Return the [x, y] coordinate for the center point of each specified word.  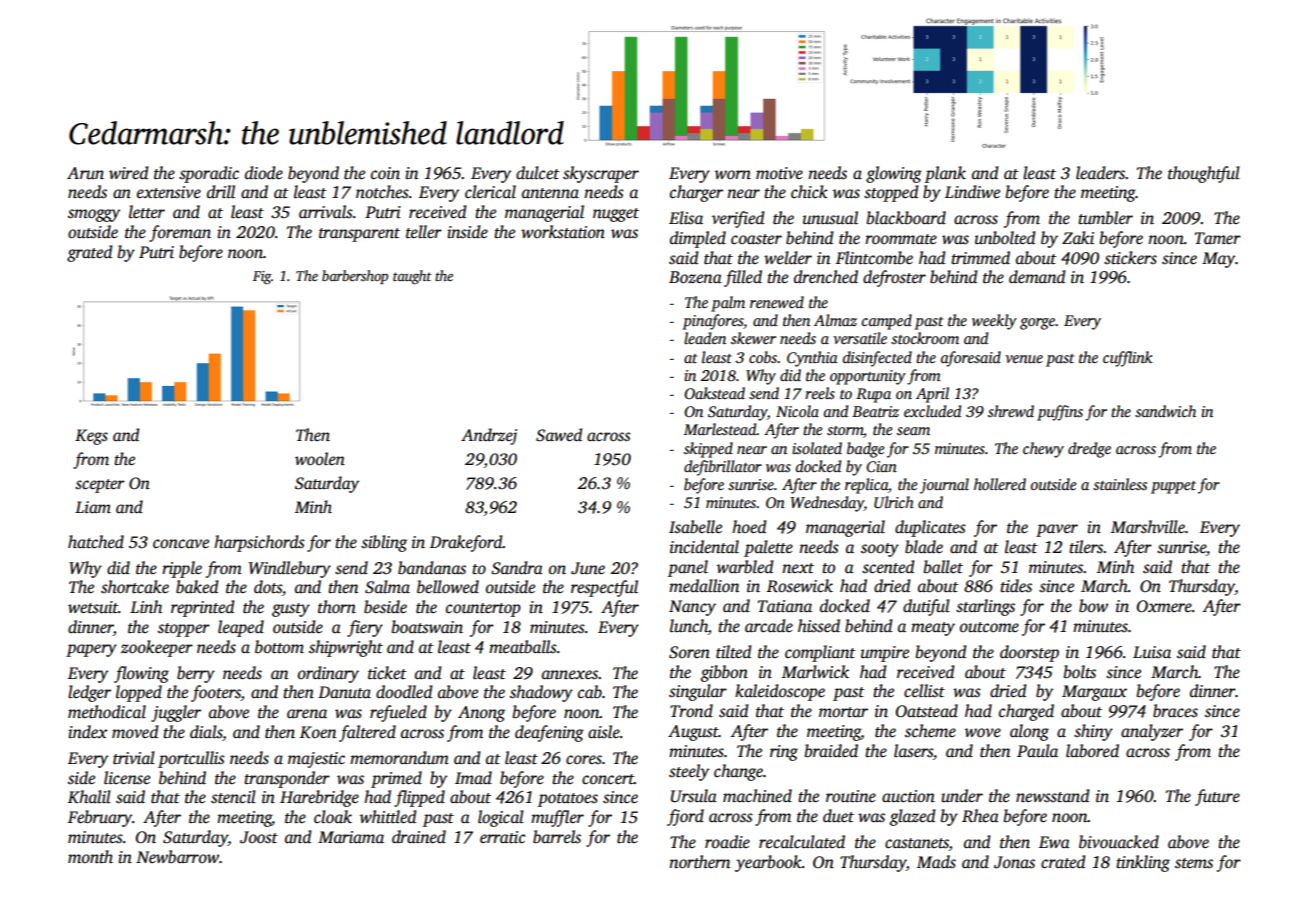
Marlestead [720, 429]
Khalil [89, 797]
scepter [100, 486]
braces [1175, 711]
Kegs [91, 437]
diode [264, 173]
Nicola [797, 411]
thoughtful [1204, 174]
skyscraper [601, 174]
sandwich [1165, 411]
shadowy [541, 693]
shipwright [346, 648]
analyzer [1152, 732]
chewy [1043, 450]
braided [831, 751]
